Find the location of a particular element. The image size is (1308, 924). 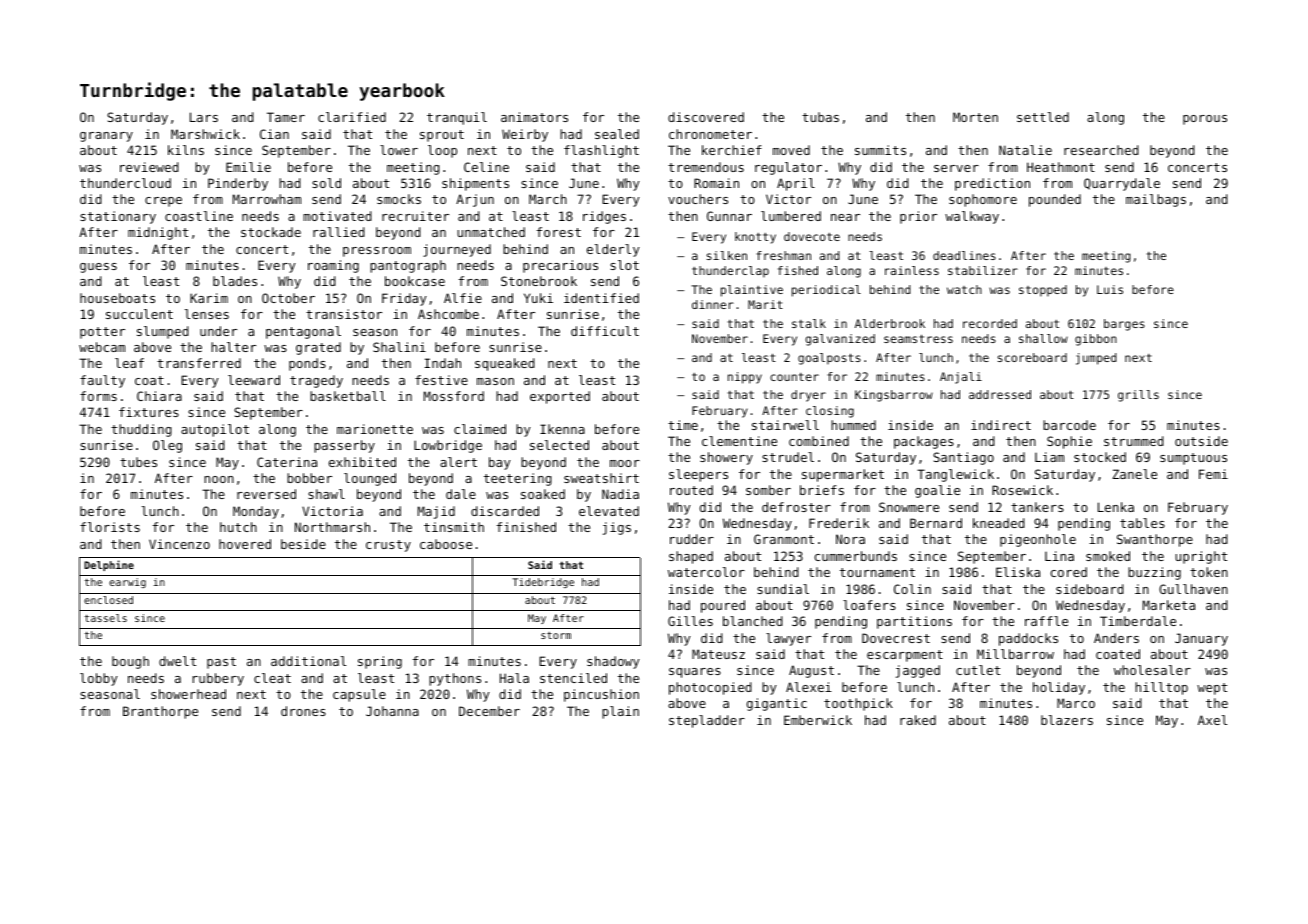

Cian is located at coordinates (274, 134).
